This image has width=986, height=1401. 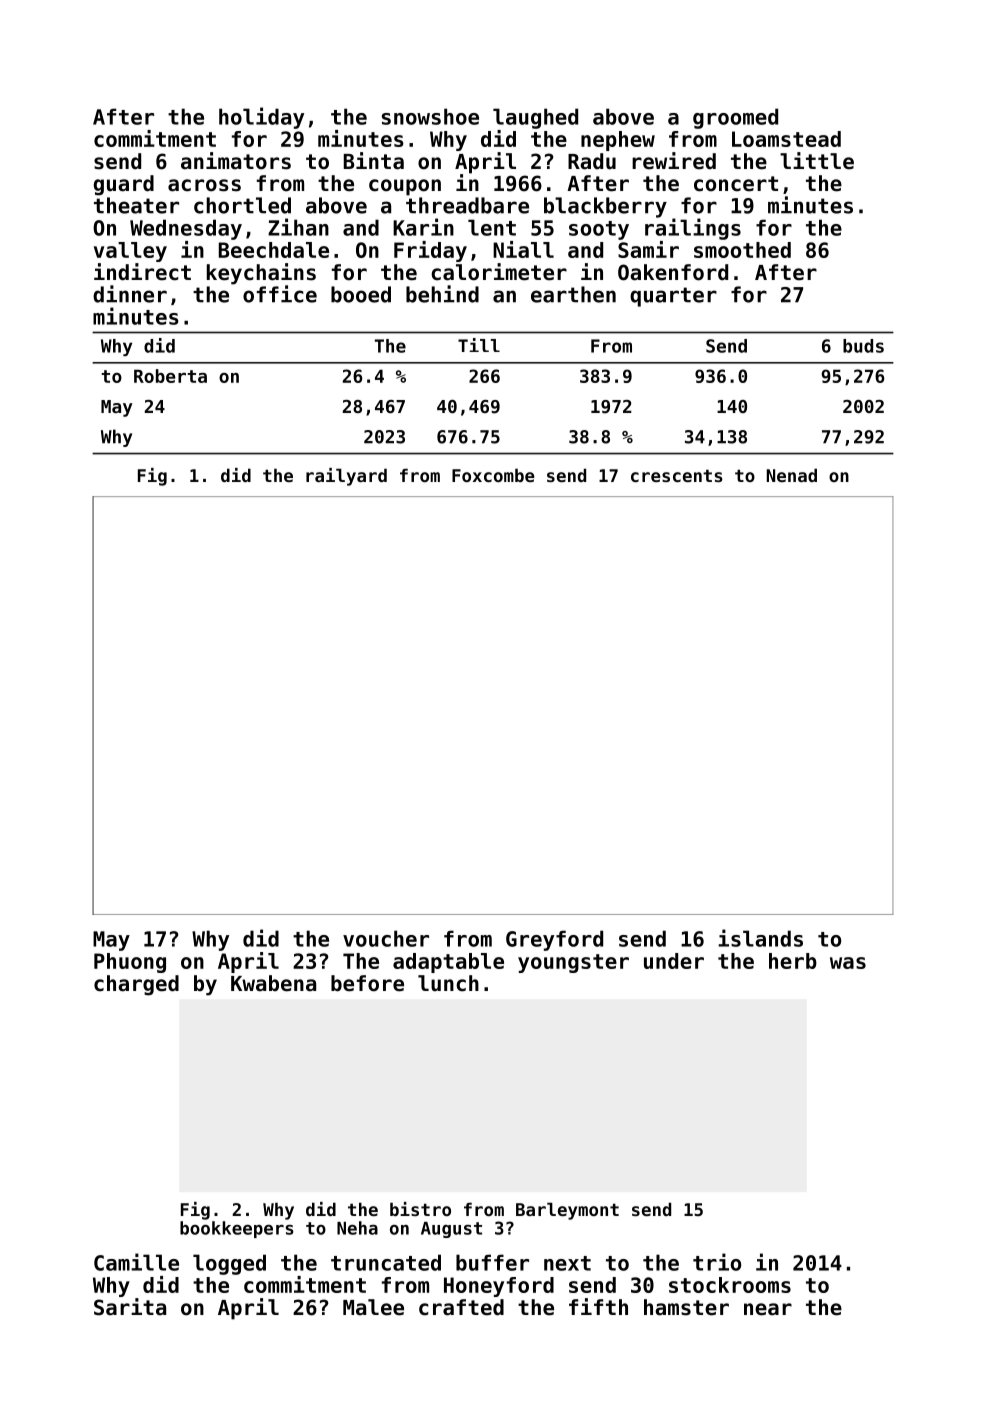 I want to click on Foxcombe, so click(x=493, y=475).
